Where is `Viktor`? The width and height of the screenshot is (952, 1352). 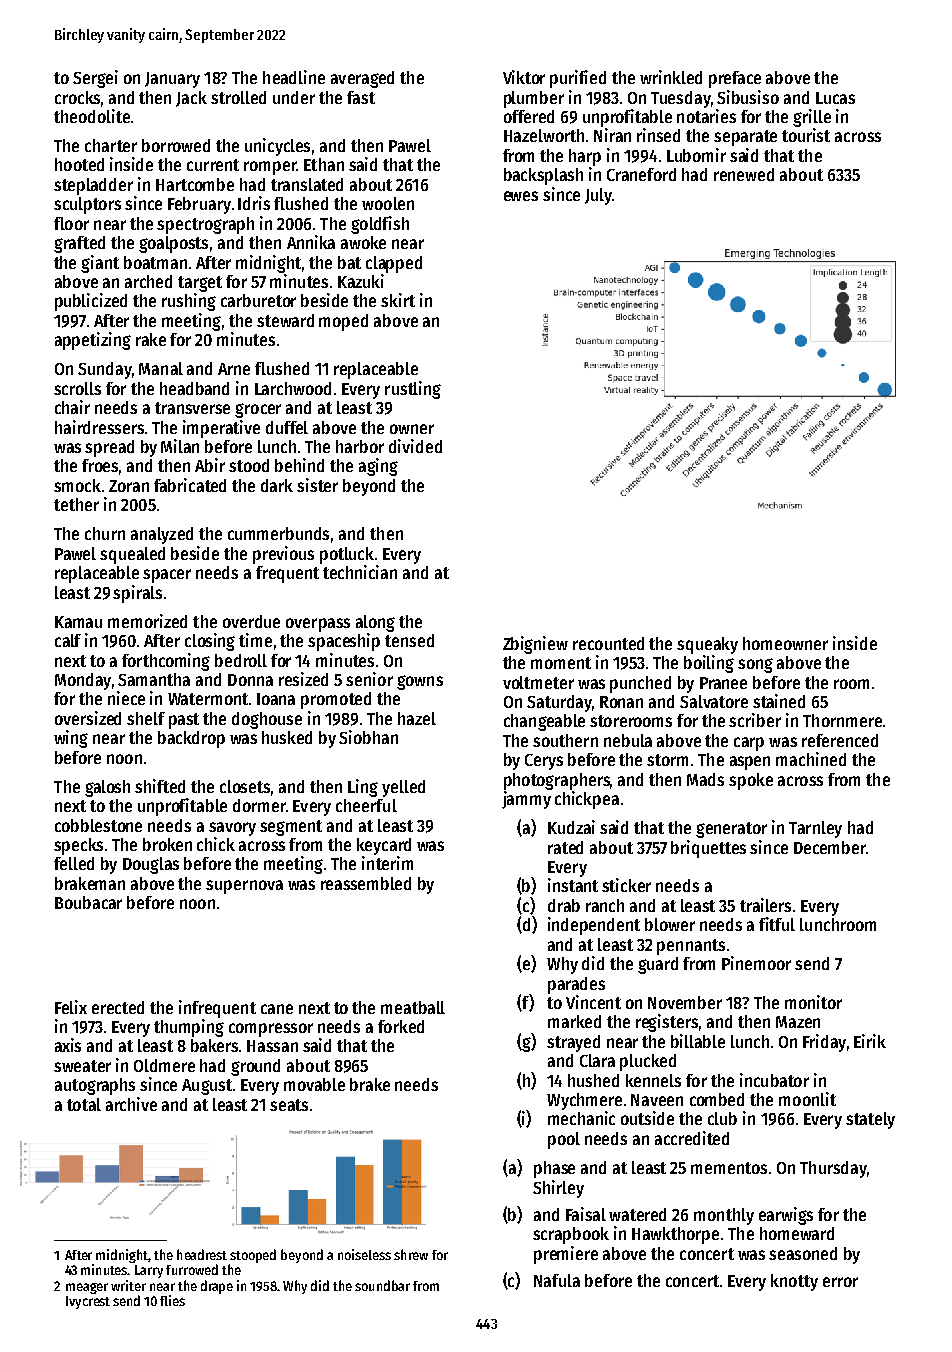 Viktor is located at coordinates (524, 77).
